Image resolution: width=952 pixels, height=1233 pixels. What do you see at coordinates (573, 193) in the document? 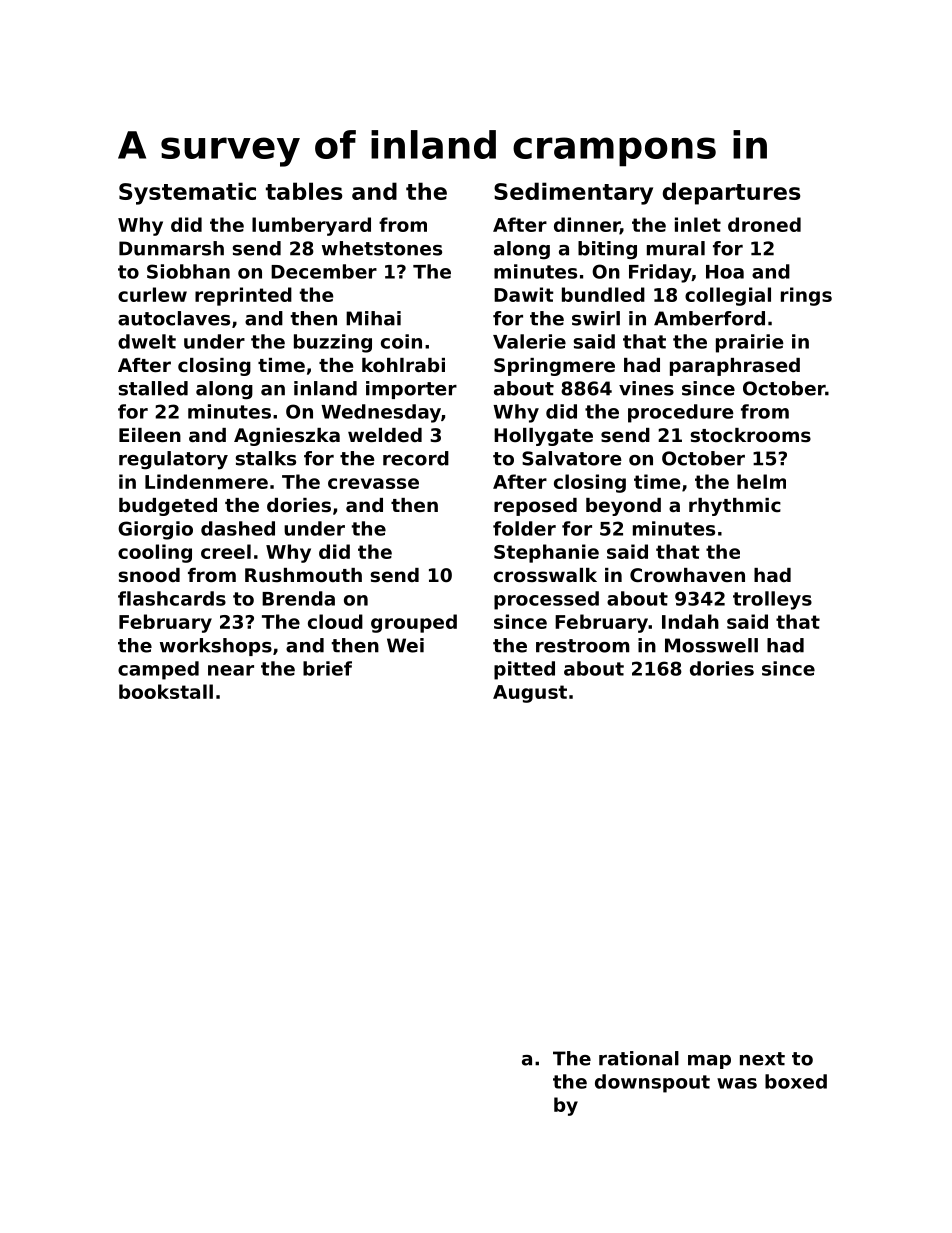
I see `Sedimentary` at bounding box center [573, 193].
